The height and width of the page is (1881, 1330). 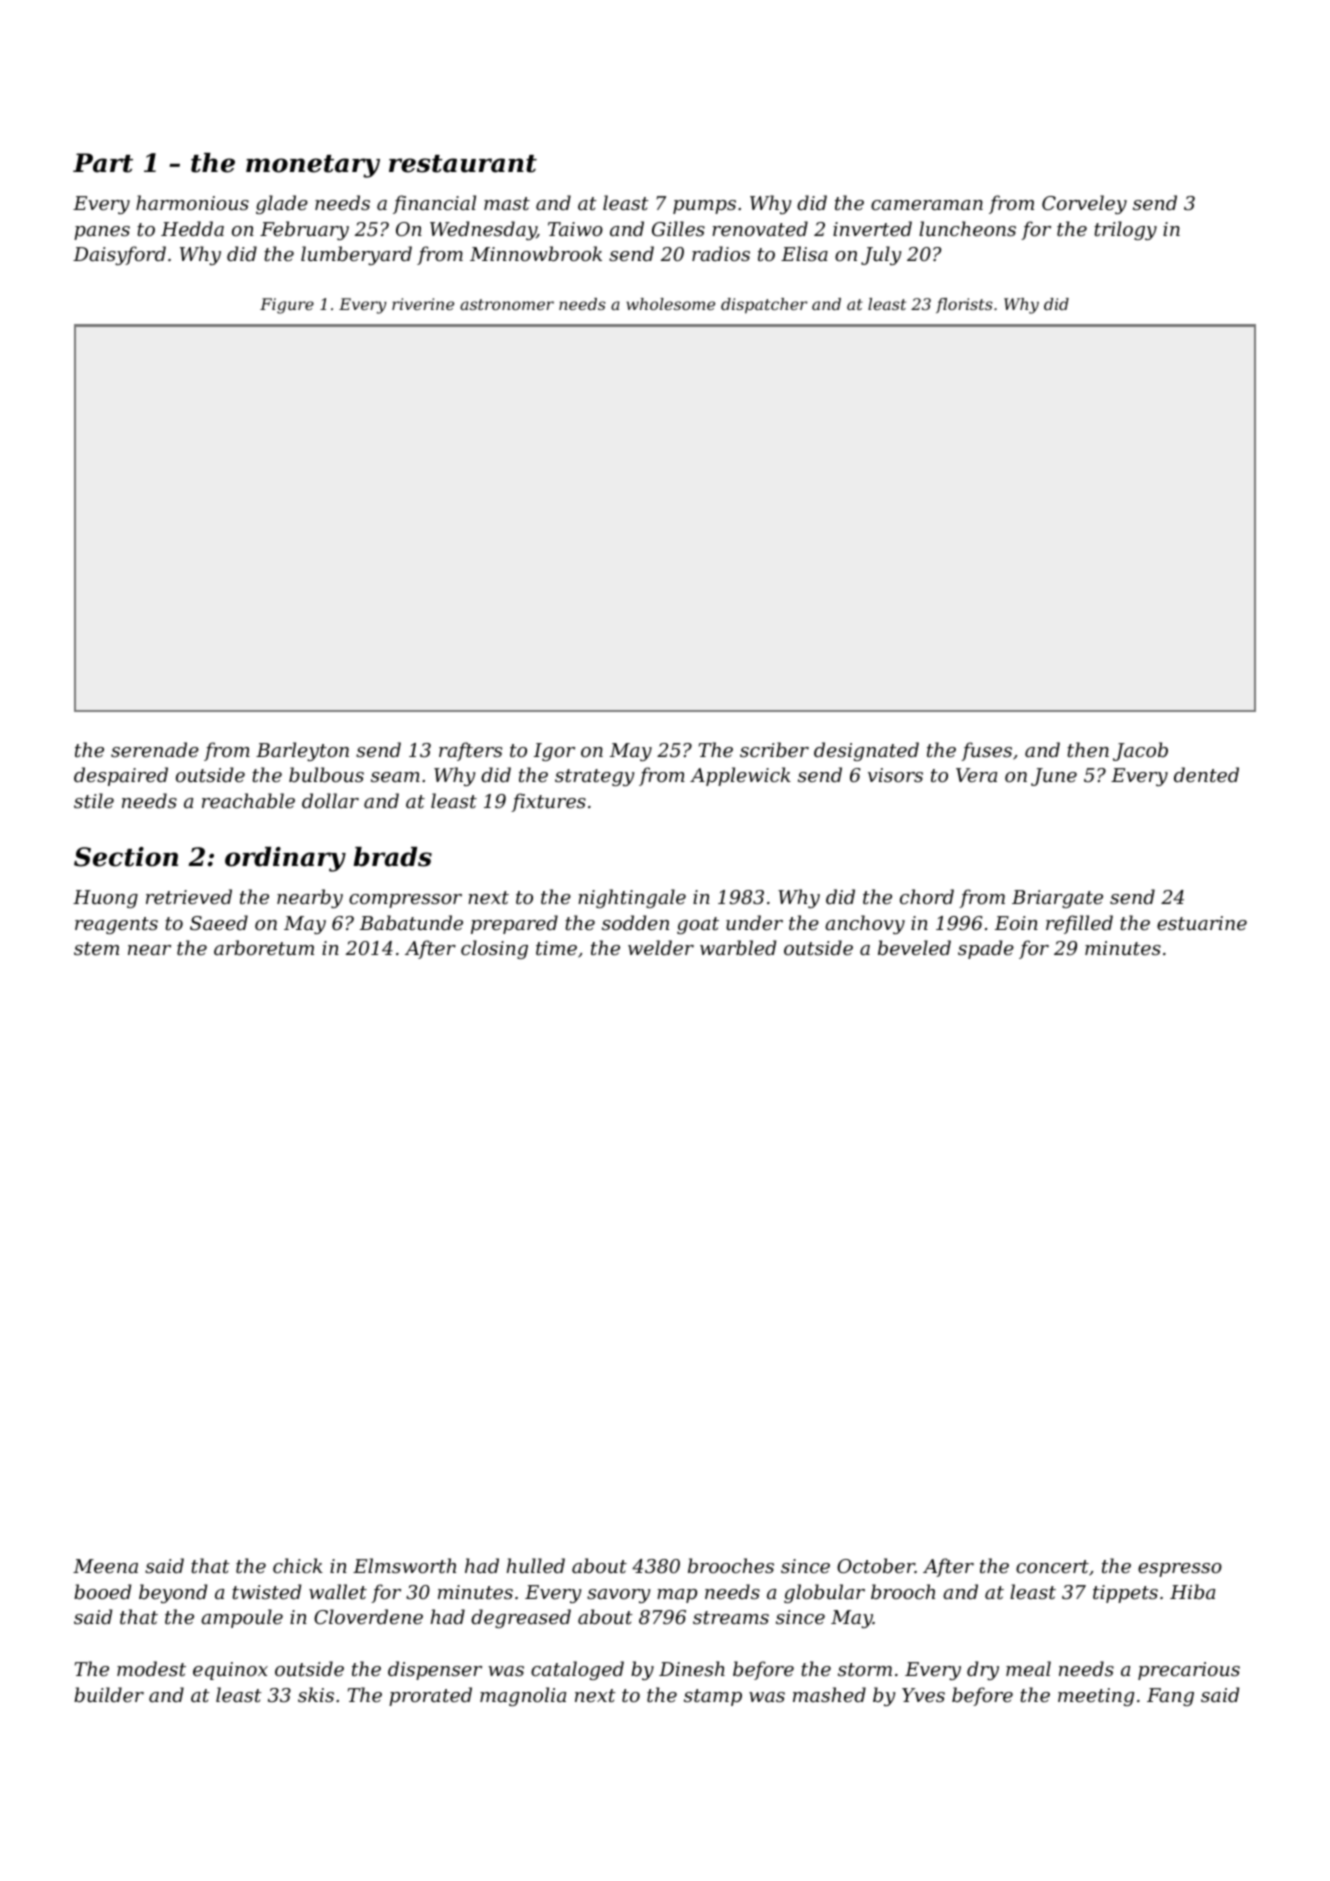 What do you see at coordinates (109, 1694) in the page?
I see `builder` at bounding box center [109, 1694].
